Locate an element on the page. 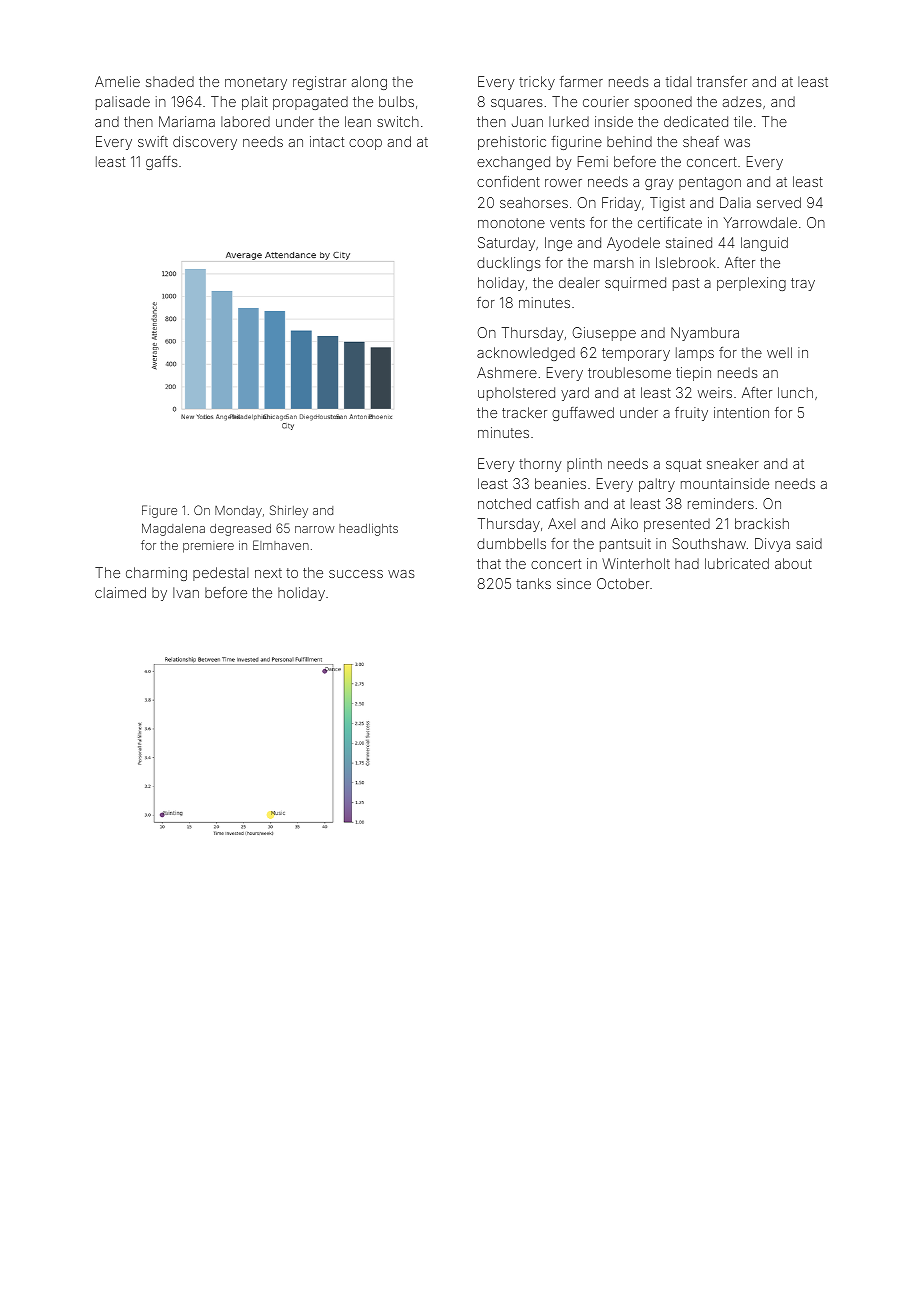 The image size is (924, 1308). upholstered is located at coordinates (516, 394).
